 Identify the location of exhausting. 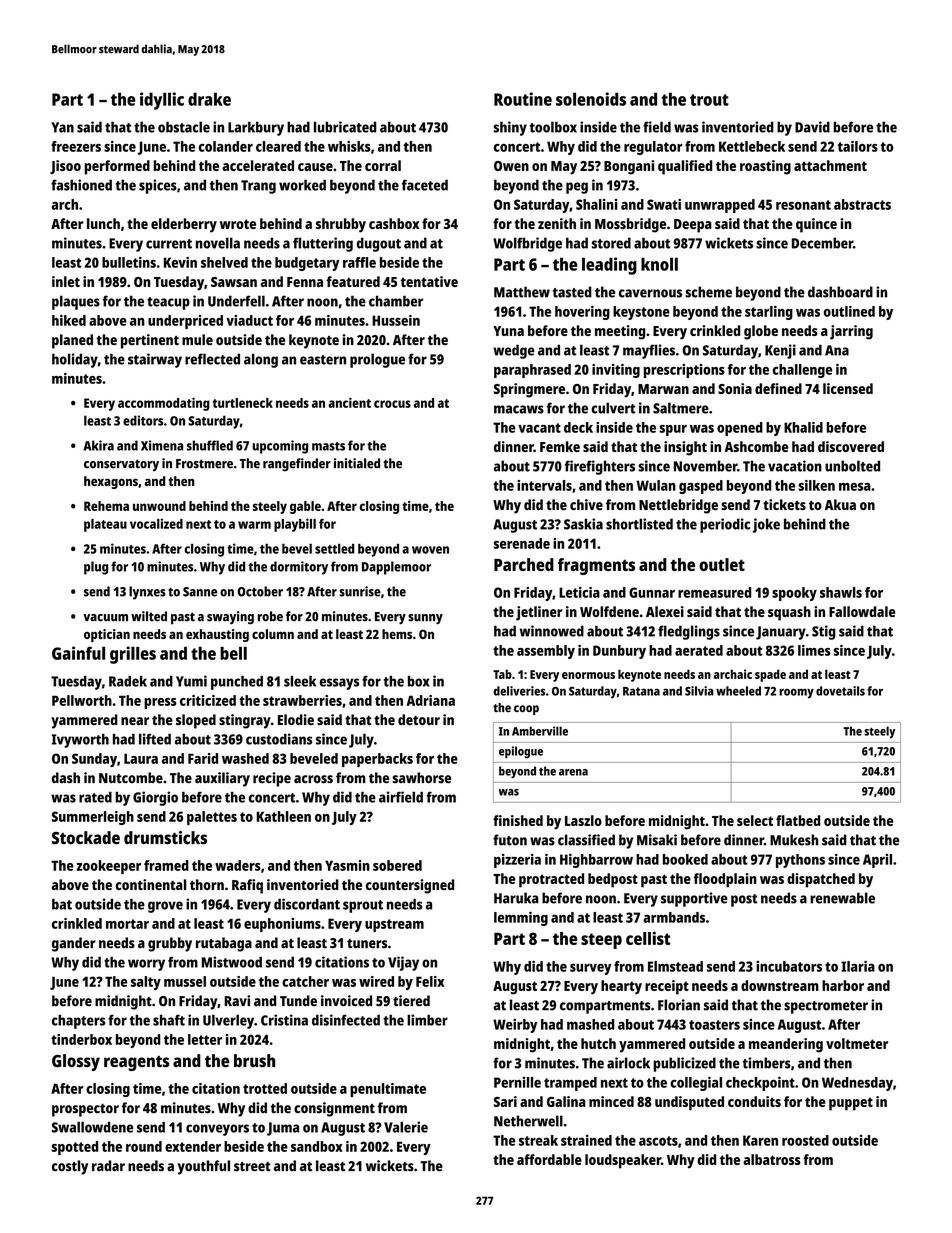
(217, 635).
